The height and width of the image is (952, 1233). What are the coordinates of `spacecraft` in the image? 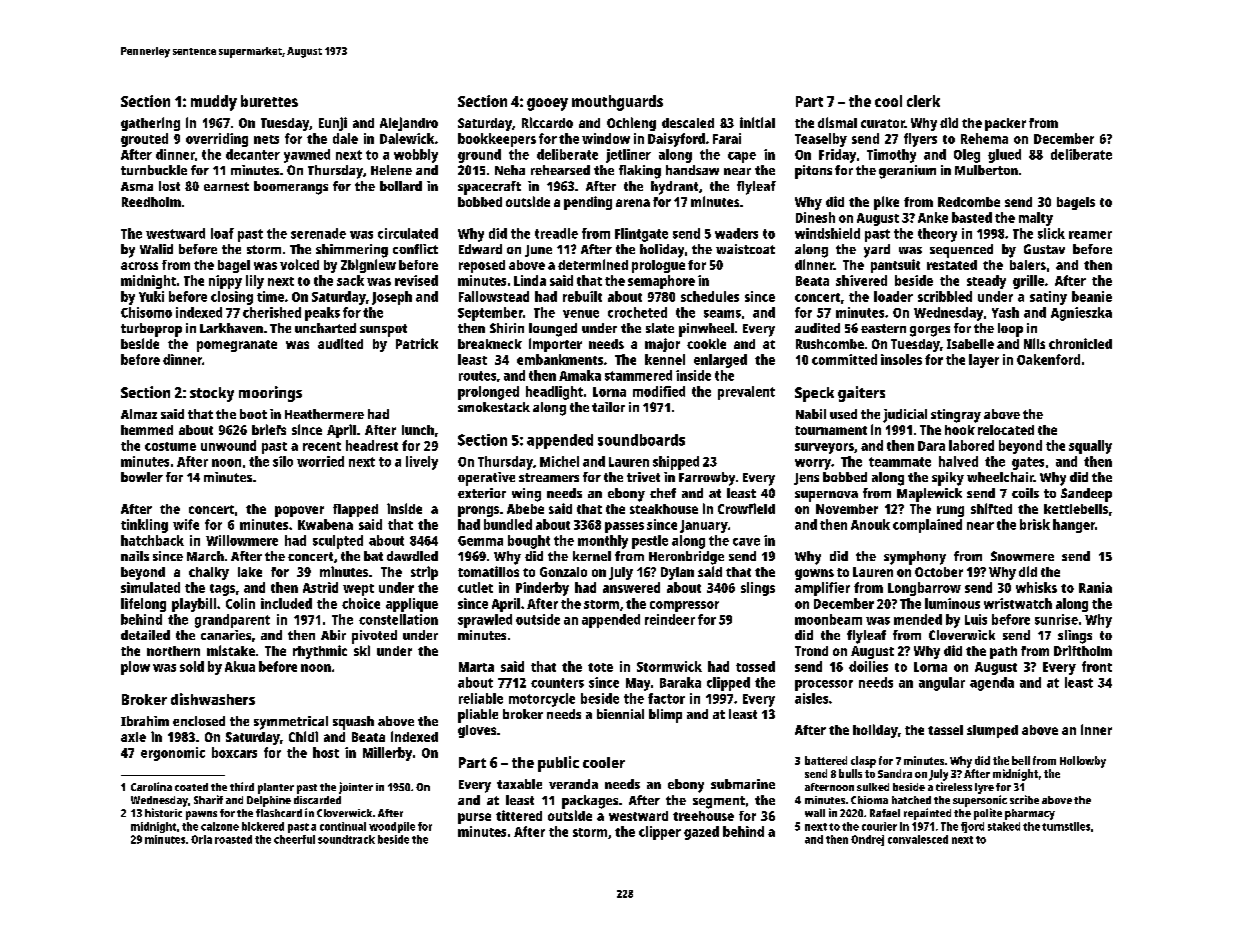 It's located at (489, 188).
